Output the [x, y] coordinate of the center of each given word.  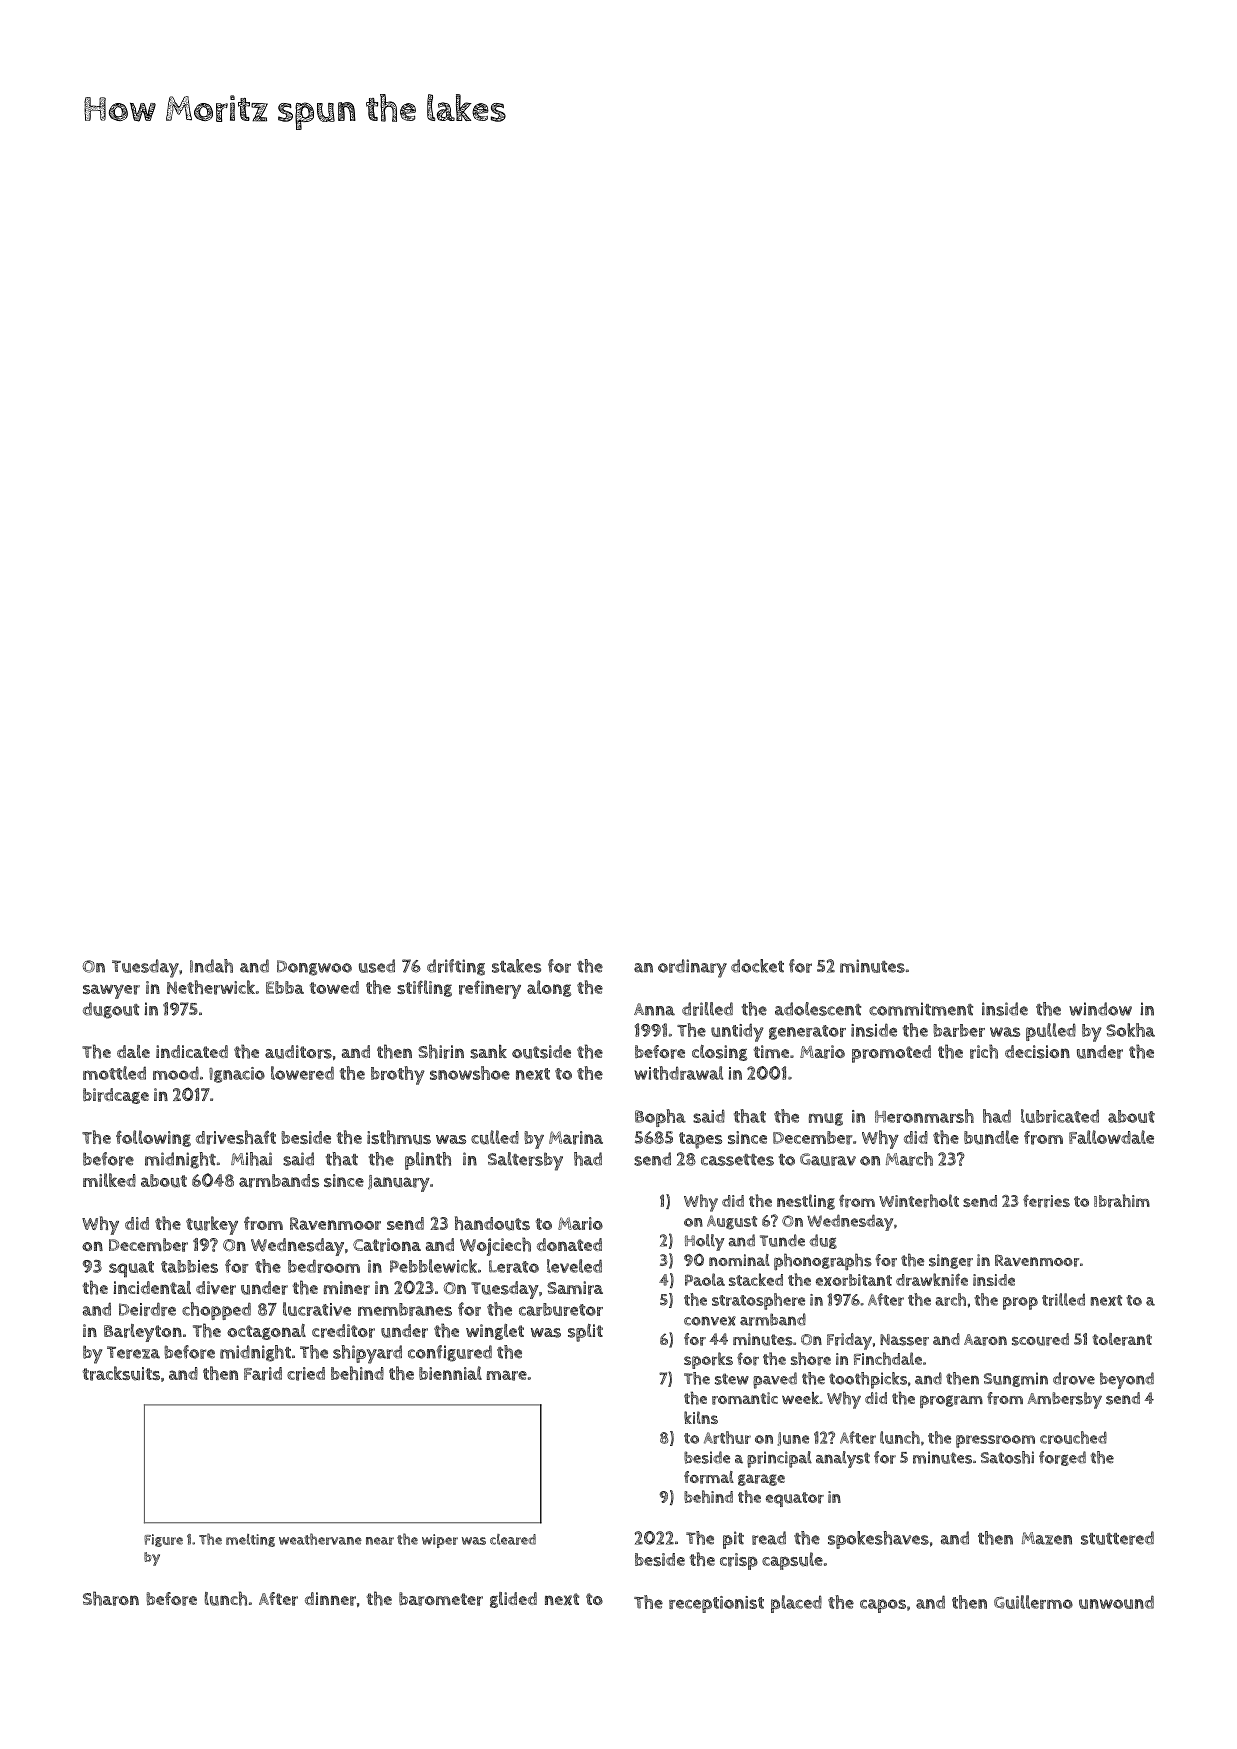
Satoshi [1007, 1457]
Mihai [251, 1159]
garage [761, 1480]
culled [495, 1137]
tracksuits [121, 1373]
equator [795, 1499]
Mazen [1047, 1538]
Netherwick [211, 987]
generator [807, 1032]
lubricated [1060, 1116]
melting [250, 1540]
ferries [1046, 1201]
